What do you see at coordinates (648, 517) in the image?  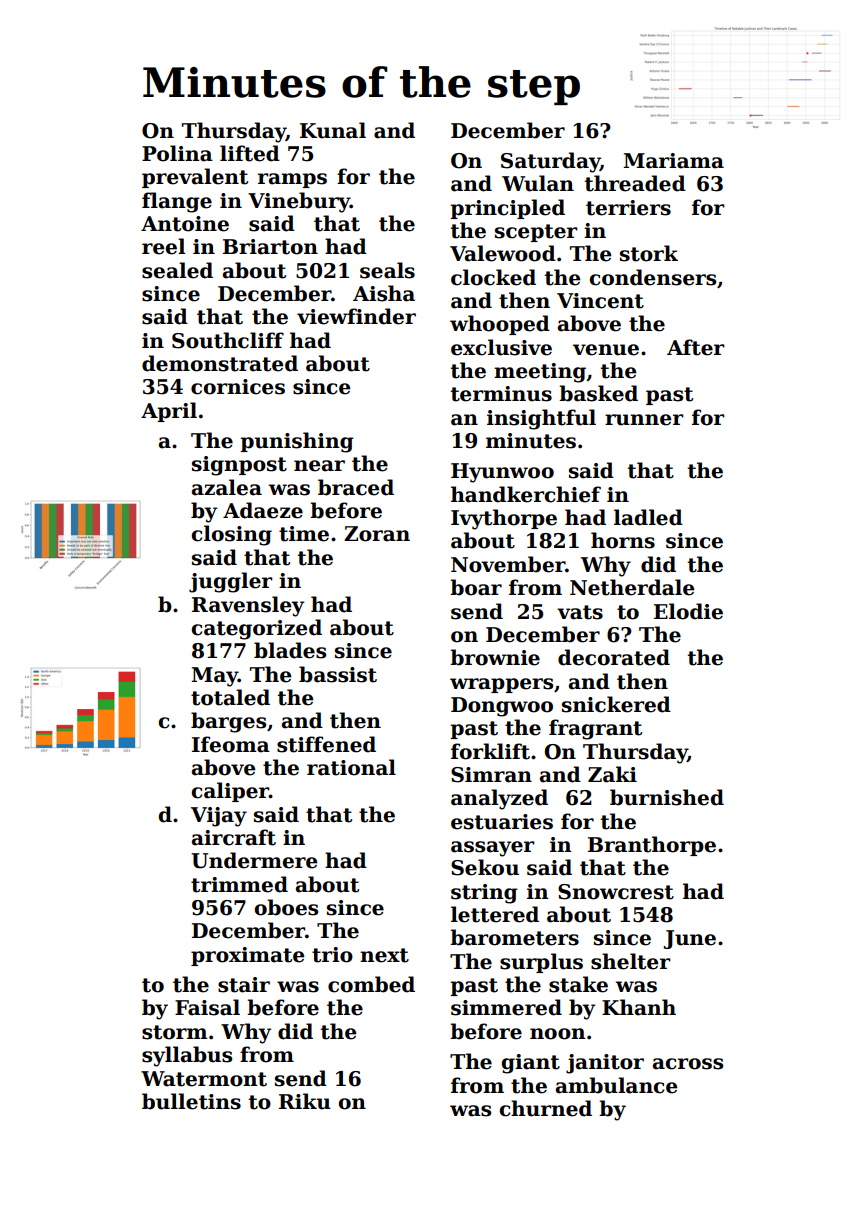 I see `ladled` at bounding box center [648, 517].
